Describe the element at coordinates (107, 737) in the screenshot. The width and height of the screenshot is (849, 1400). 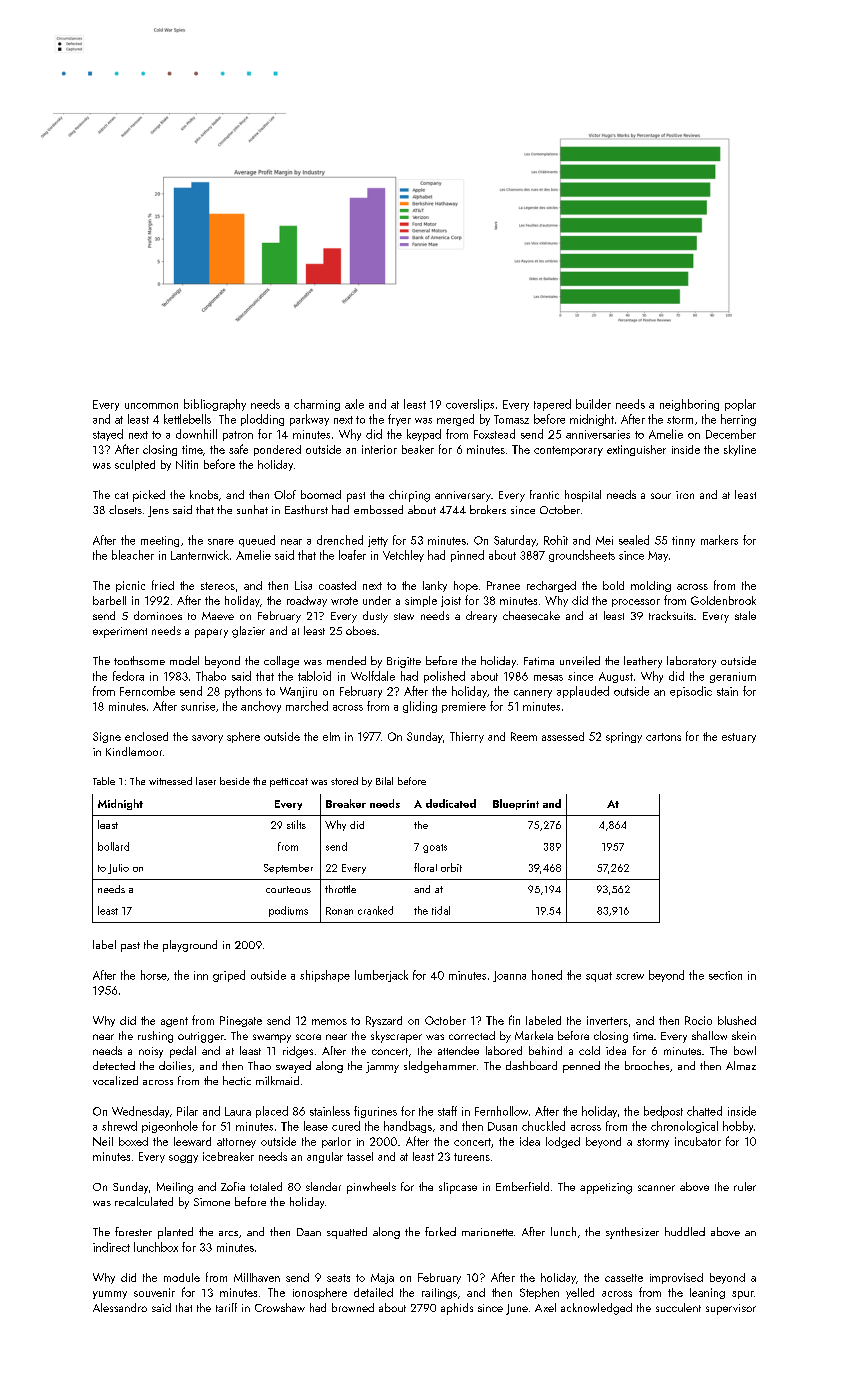
I see `Signe` at that location.
